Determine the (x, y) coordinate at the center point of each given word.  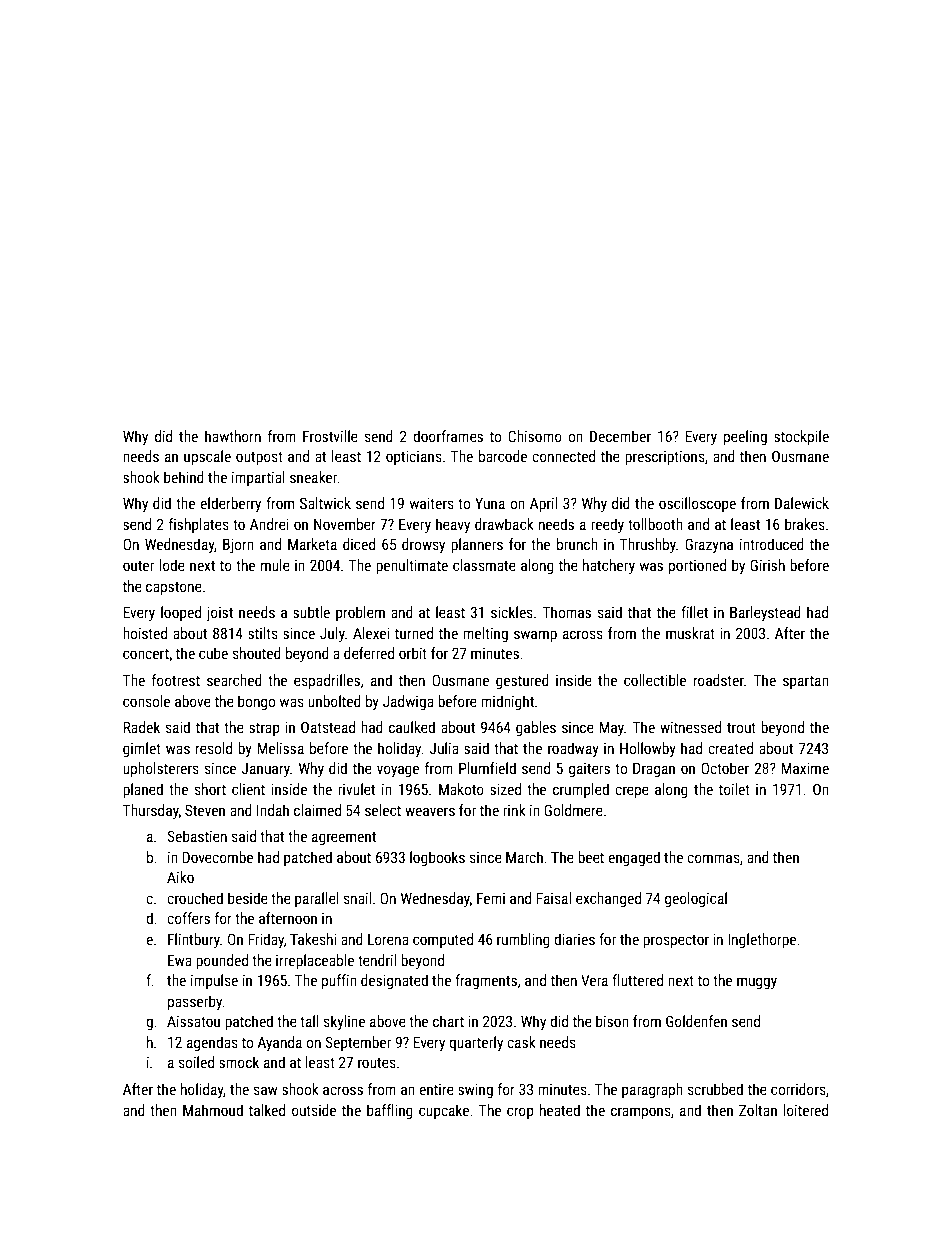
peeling (745, 437)
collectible (655, 680)
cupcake (444, 1111)
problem (360, 613)
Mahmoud (213, 1110)
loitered (805, 1110)
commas (713, 858)
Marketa (312, 544)
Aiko (180, 877)
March (524, 857)
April (543, 504)
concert (146, 654)
